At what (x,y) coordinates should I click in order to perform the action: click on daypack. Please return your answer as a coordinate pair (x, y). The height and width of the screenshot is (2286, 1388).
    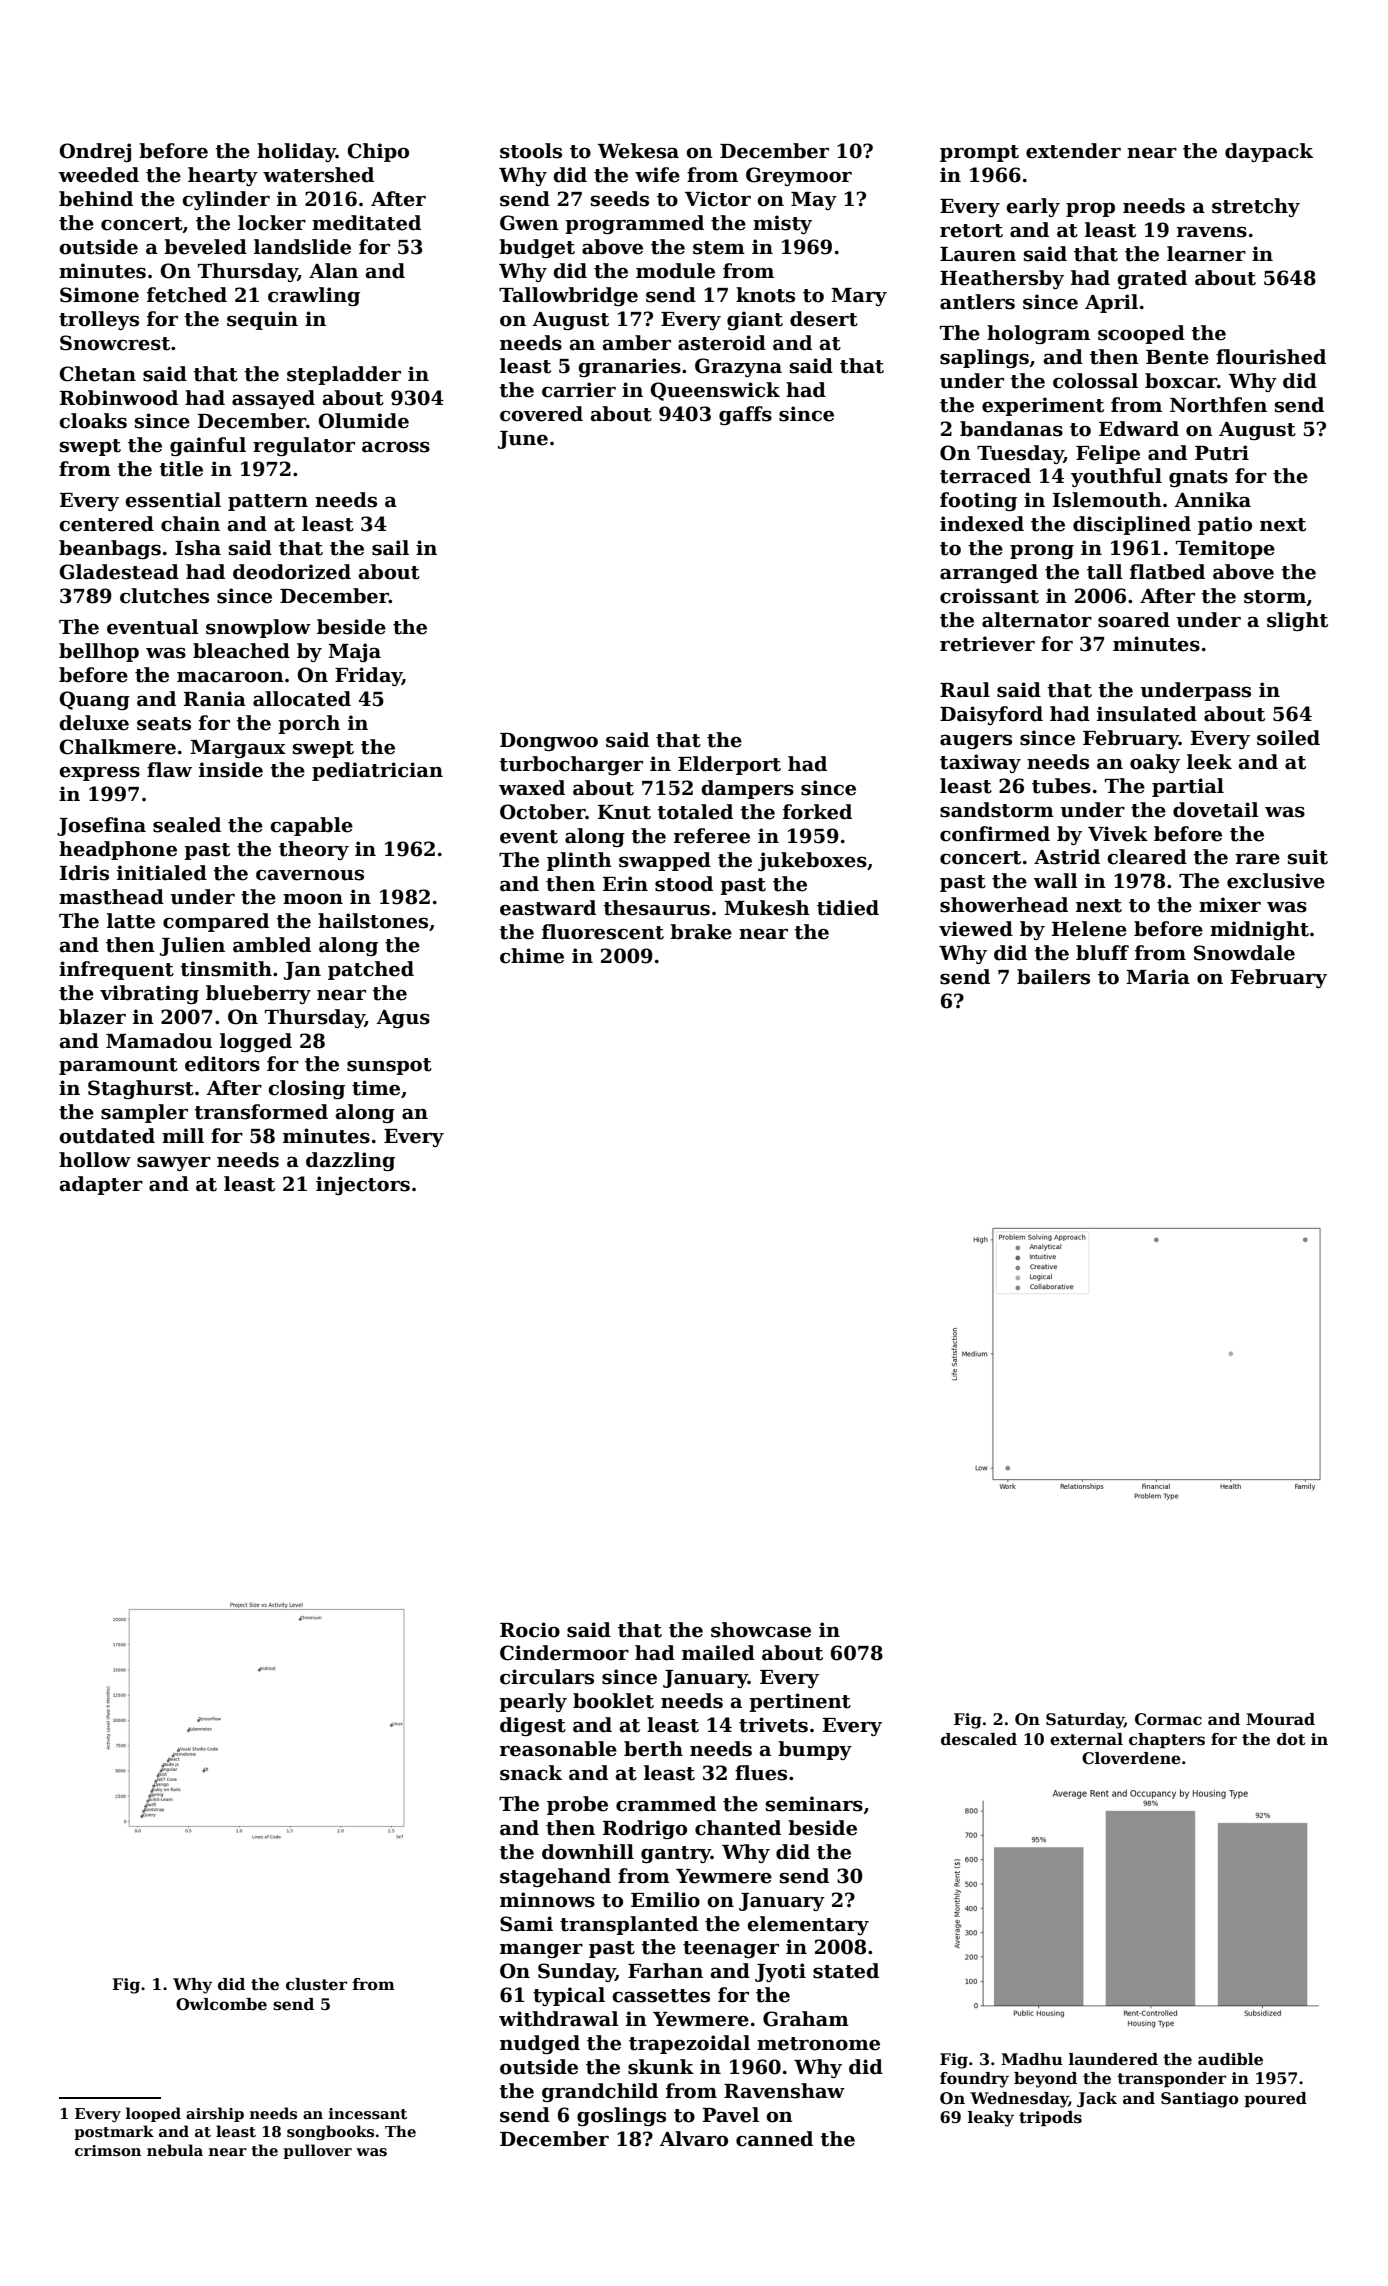
    Looking at the image, I should click on (1269, 152).
